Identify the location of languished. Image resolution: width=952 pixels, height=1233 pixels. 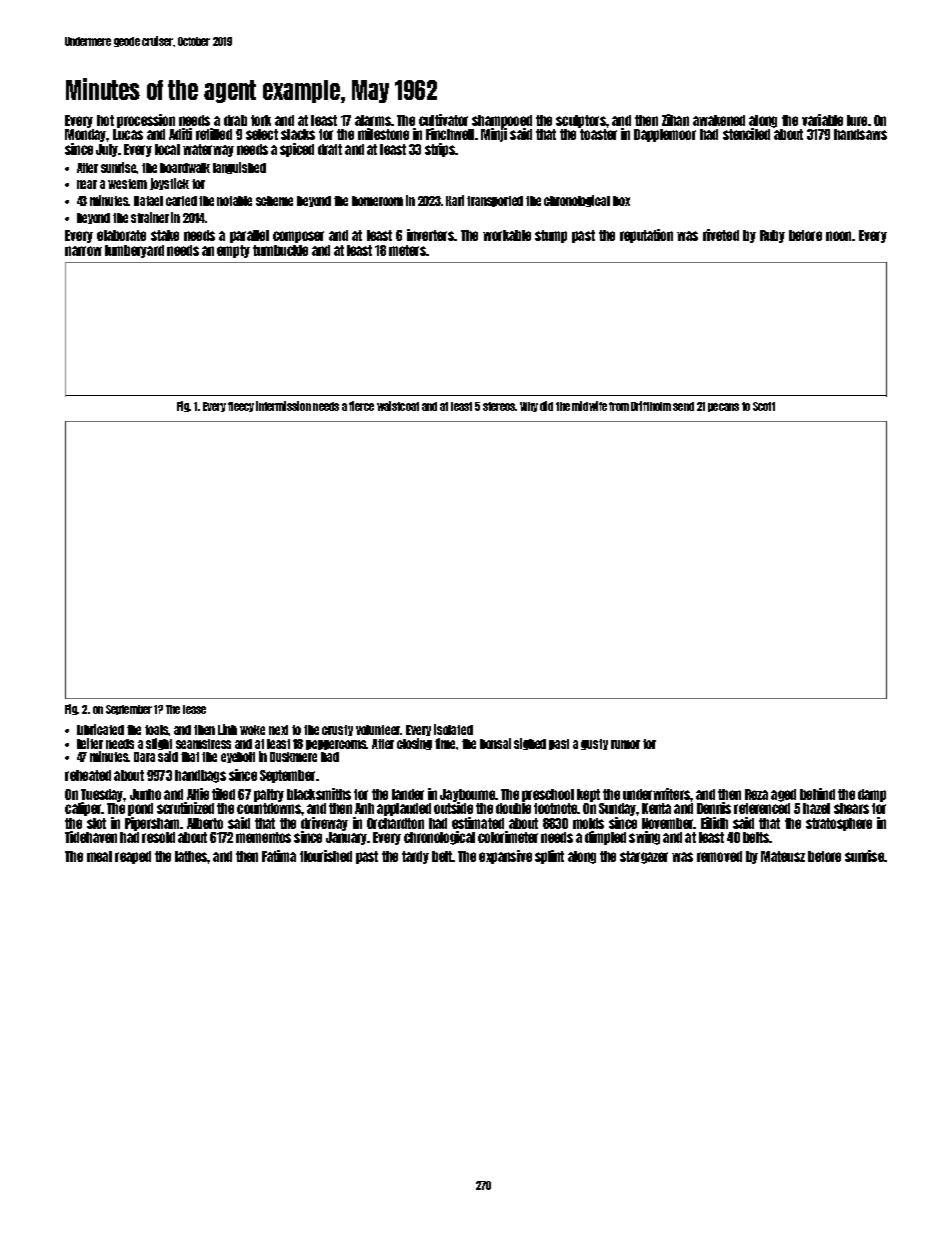
(239, 168).
